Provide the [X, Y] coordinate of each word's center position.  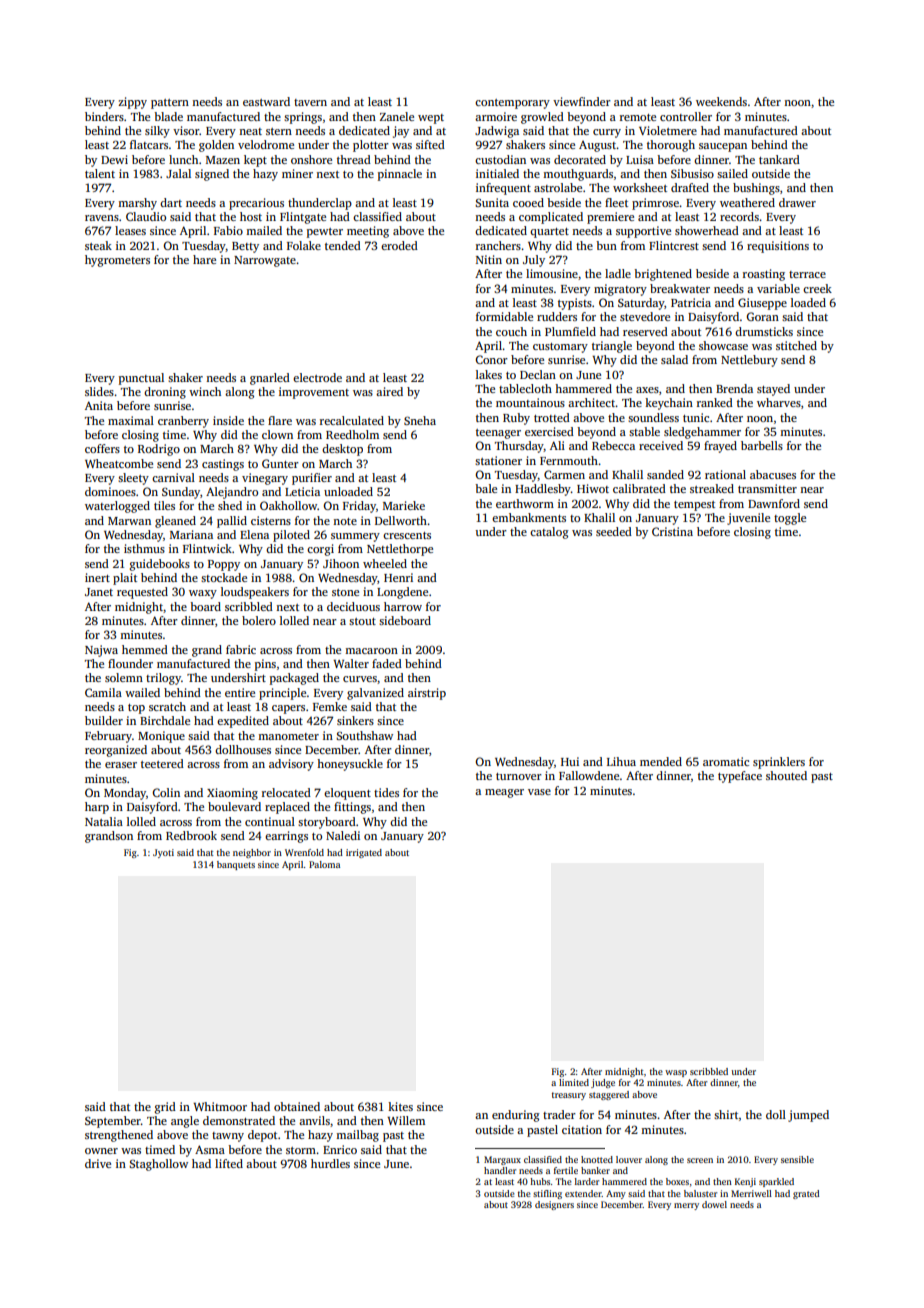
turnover [519, 776]
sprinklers [779, 763]
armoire [496, 116]
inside [228, 420]
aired [389, 391]
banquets [236, 865]
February [108, 737]
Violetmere [668, 130]
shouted [786, 775]
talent [100, 173]
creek [817, 288]
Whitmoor [220, 1106]
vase [539, 792]
